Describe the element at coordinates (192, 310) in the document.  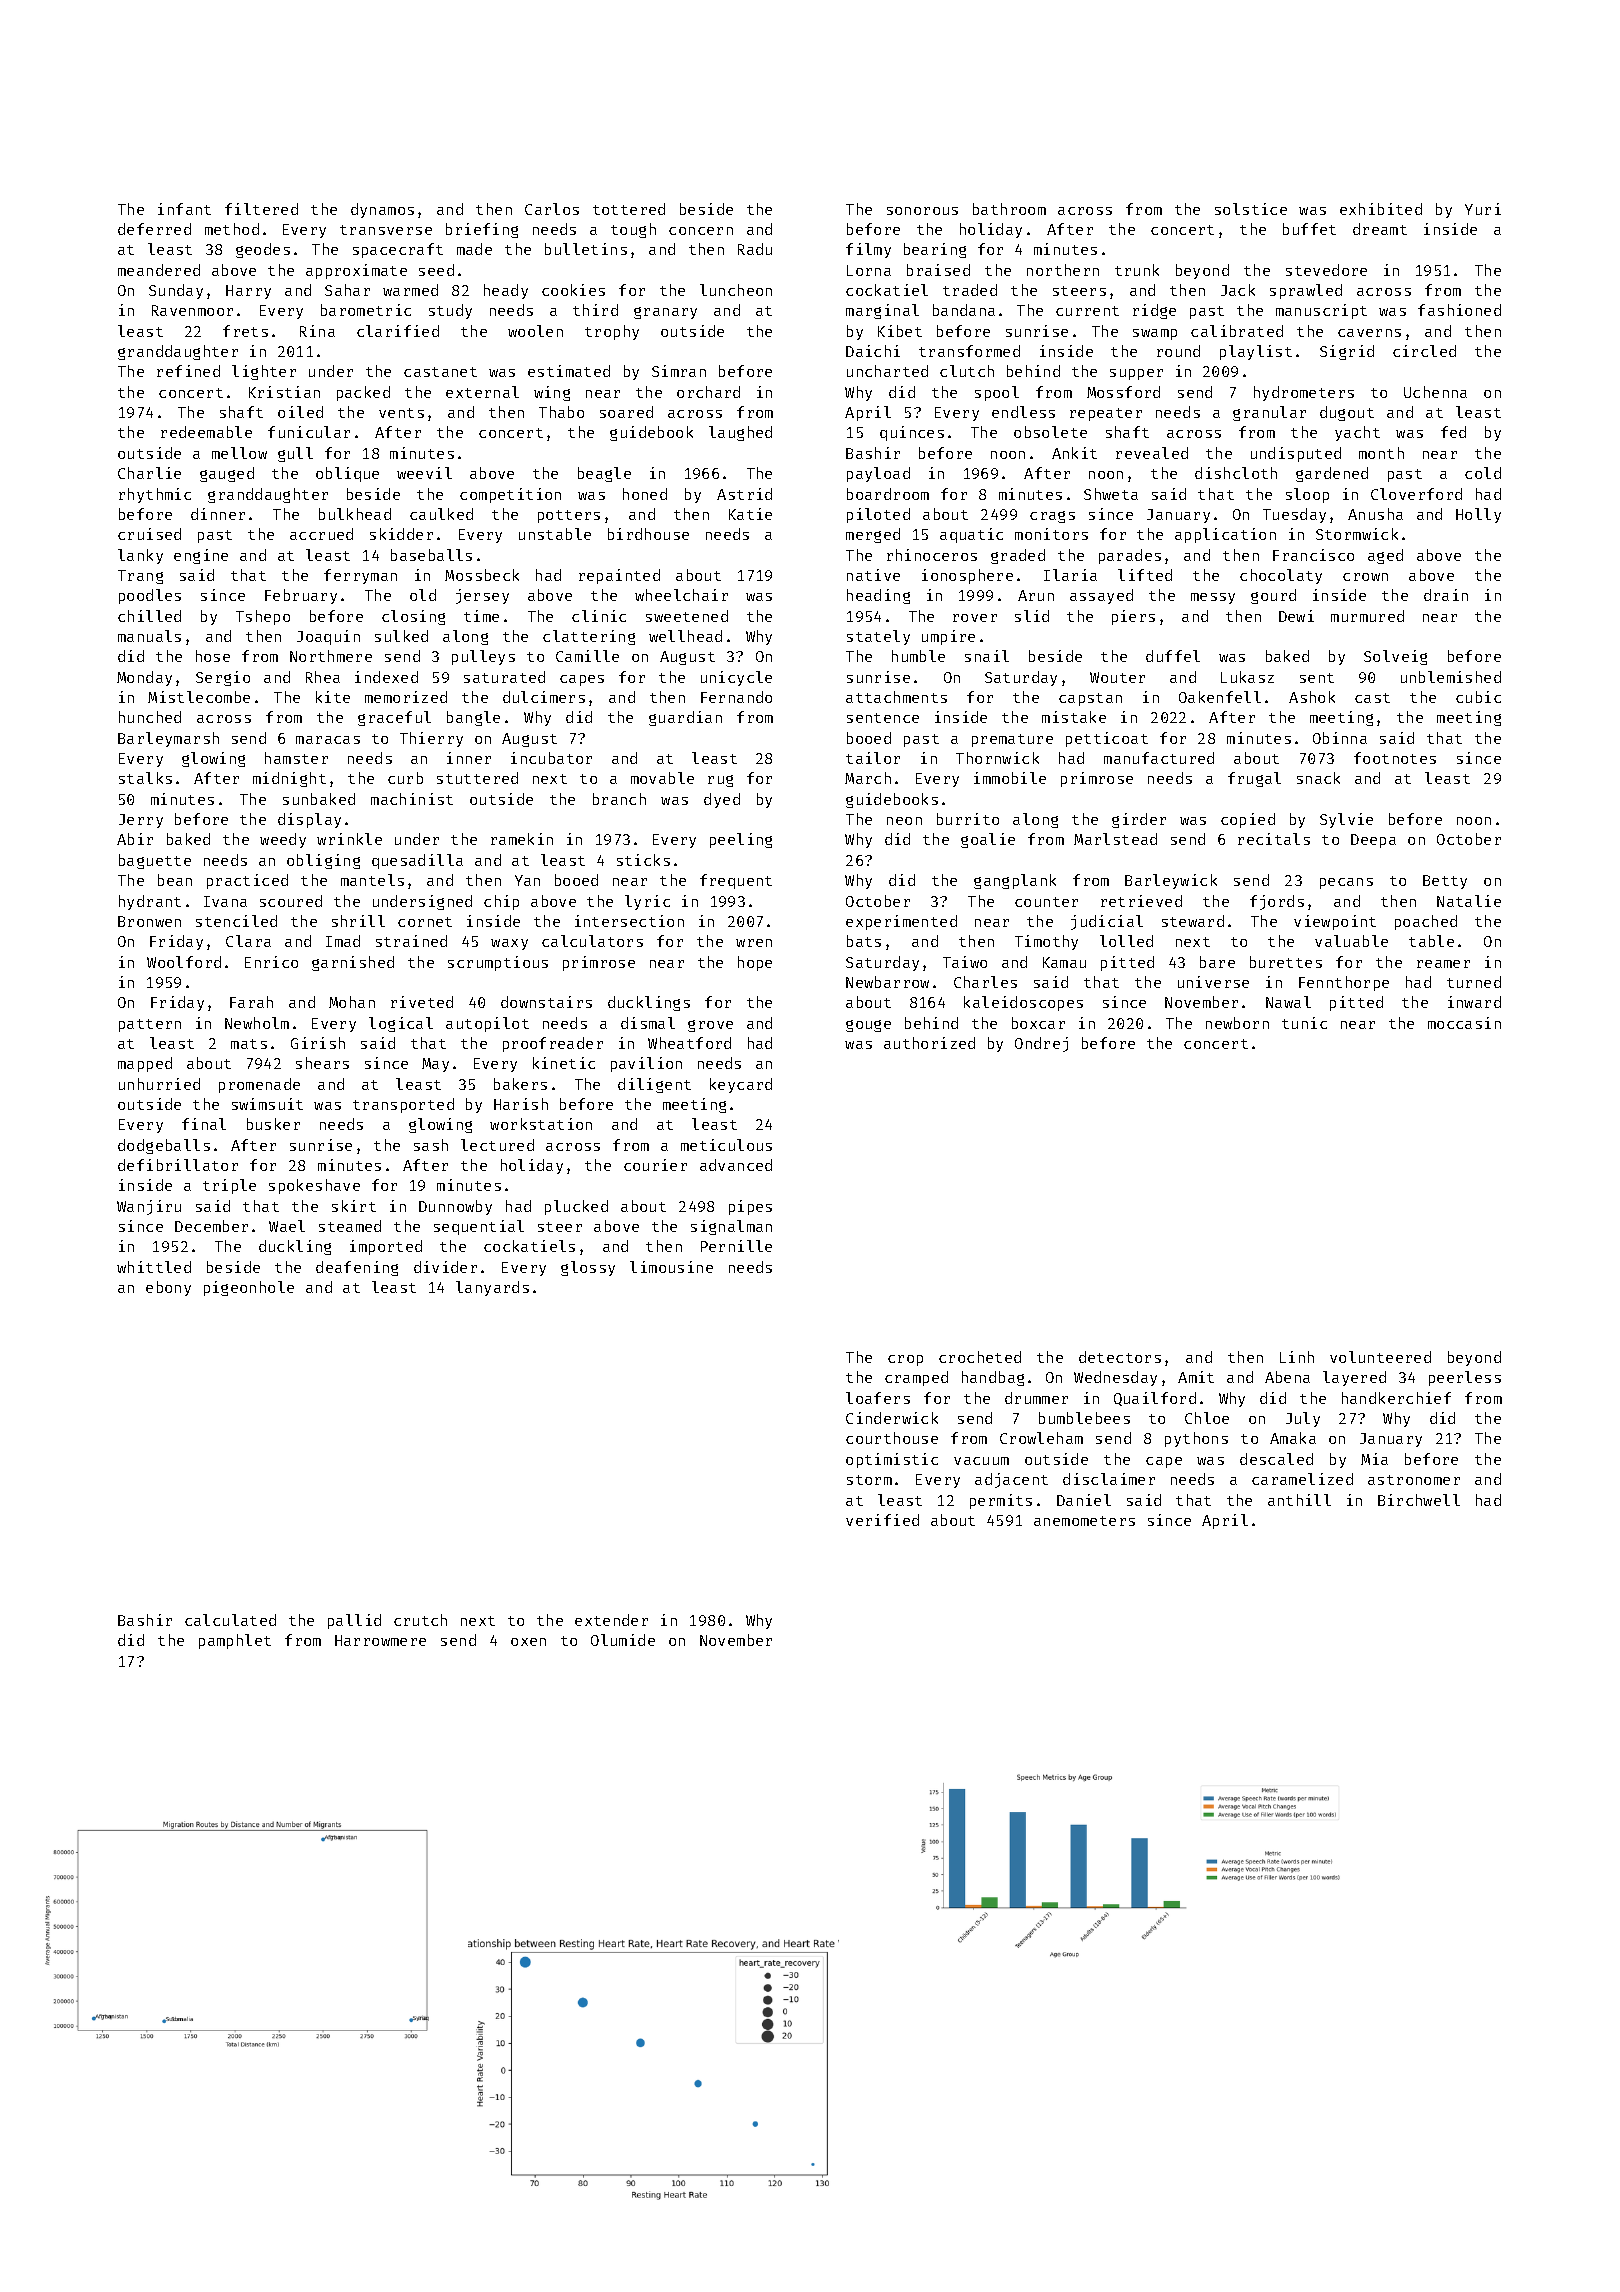
I see `Ravenmoor` at that location.
